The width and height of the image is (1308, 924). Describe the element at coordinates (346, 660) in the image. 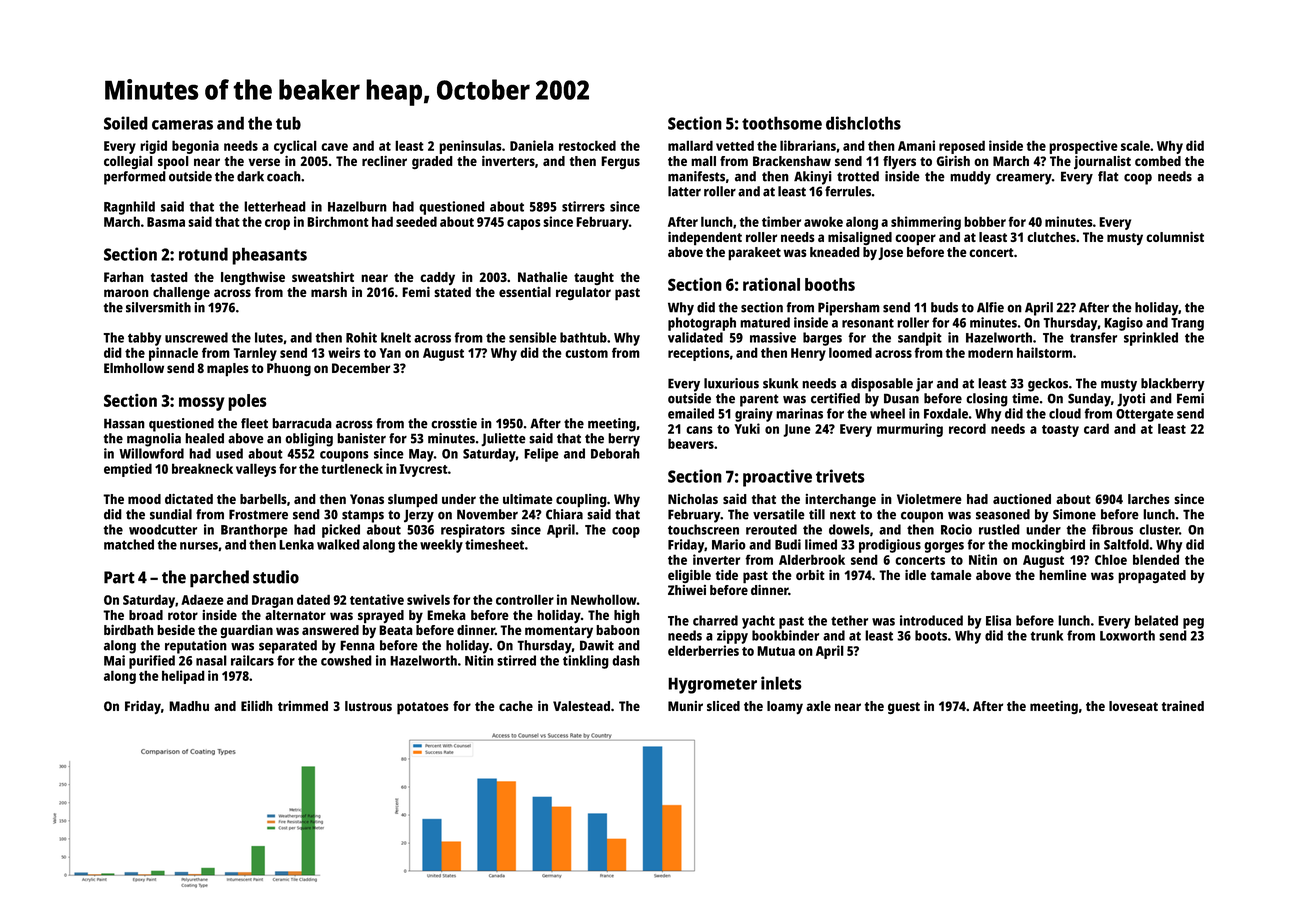

I see `cowshed` at that location.
